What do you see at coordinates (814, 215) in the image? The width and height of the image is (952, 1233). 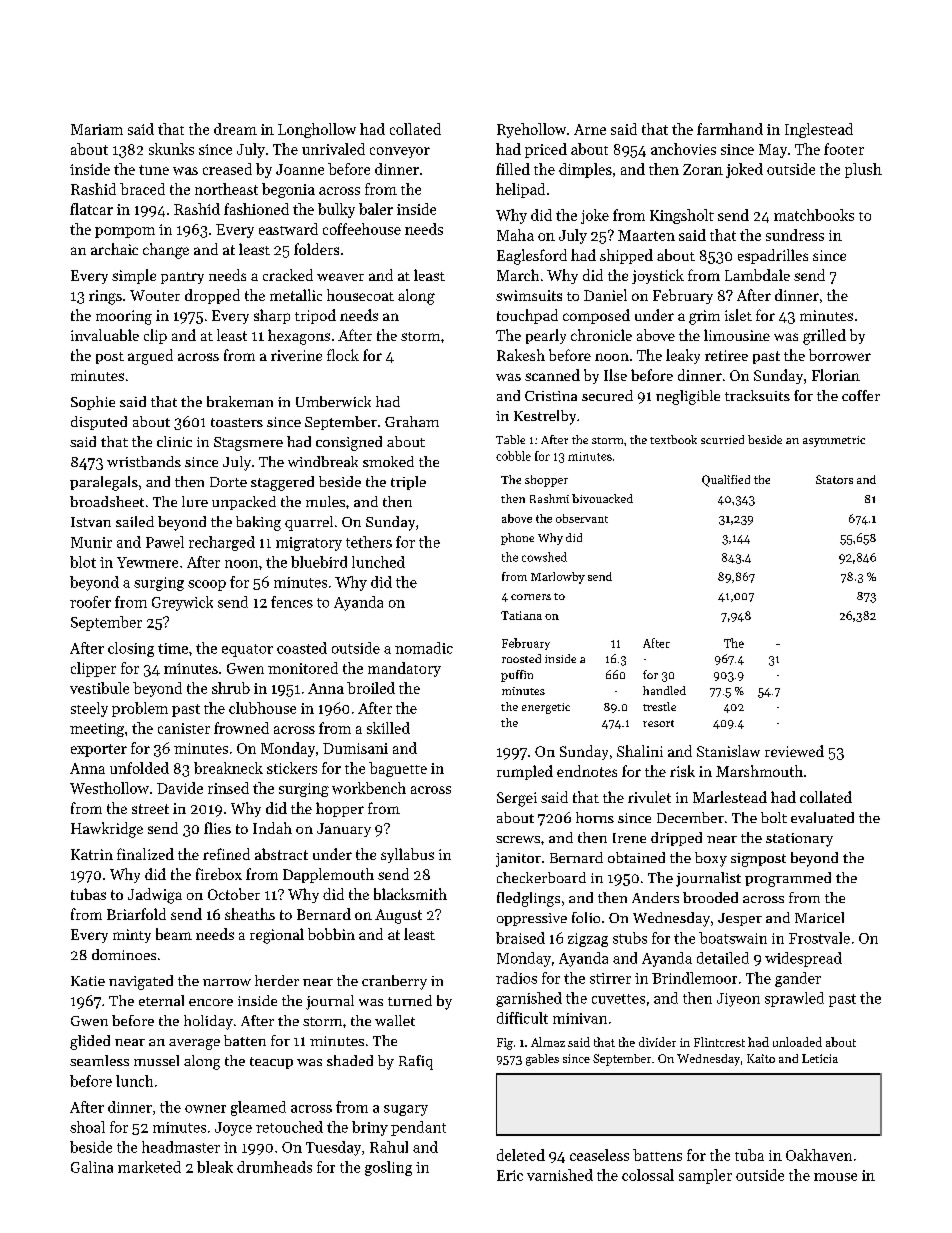 I see `matchbooks` at bounding box center [814, 215].
